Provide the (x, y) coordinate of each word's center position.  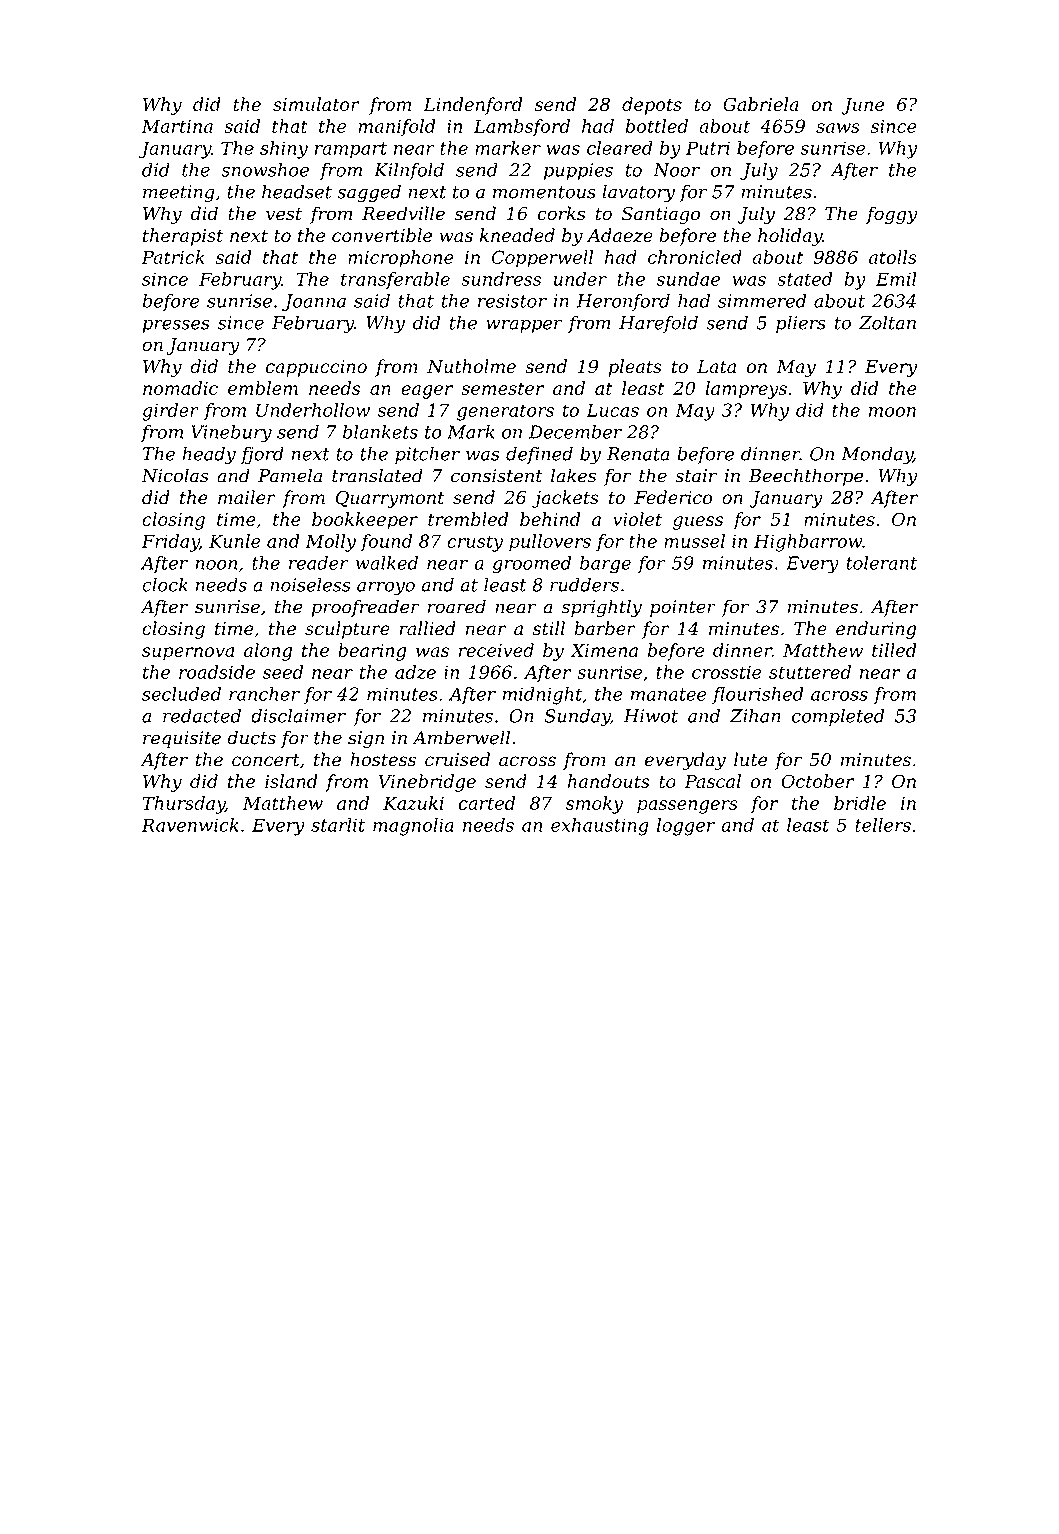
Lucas (612, 410)
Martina (177, 126)
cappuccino (316, 368)
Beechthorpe (806, 477)
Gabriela (761, 104)
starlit (338, 825)
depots (652, 106)
